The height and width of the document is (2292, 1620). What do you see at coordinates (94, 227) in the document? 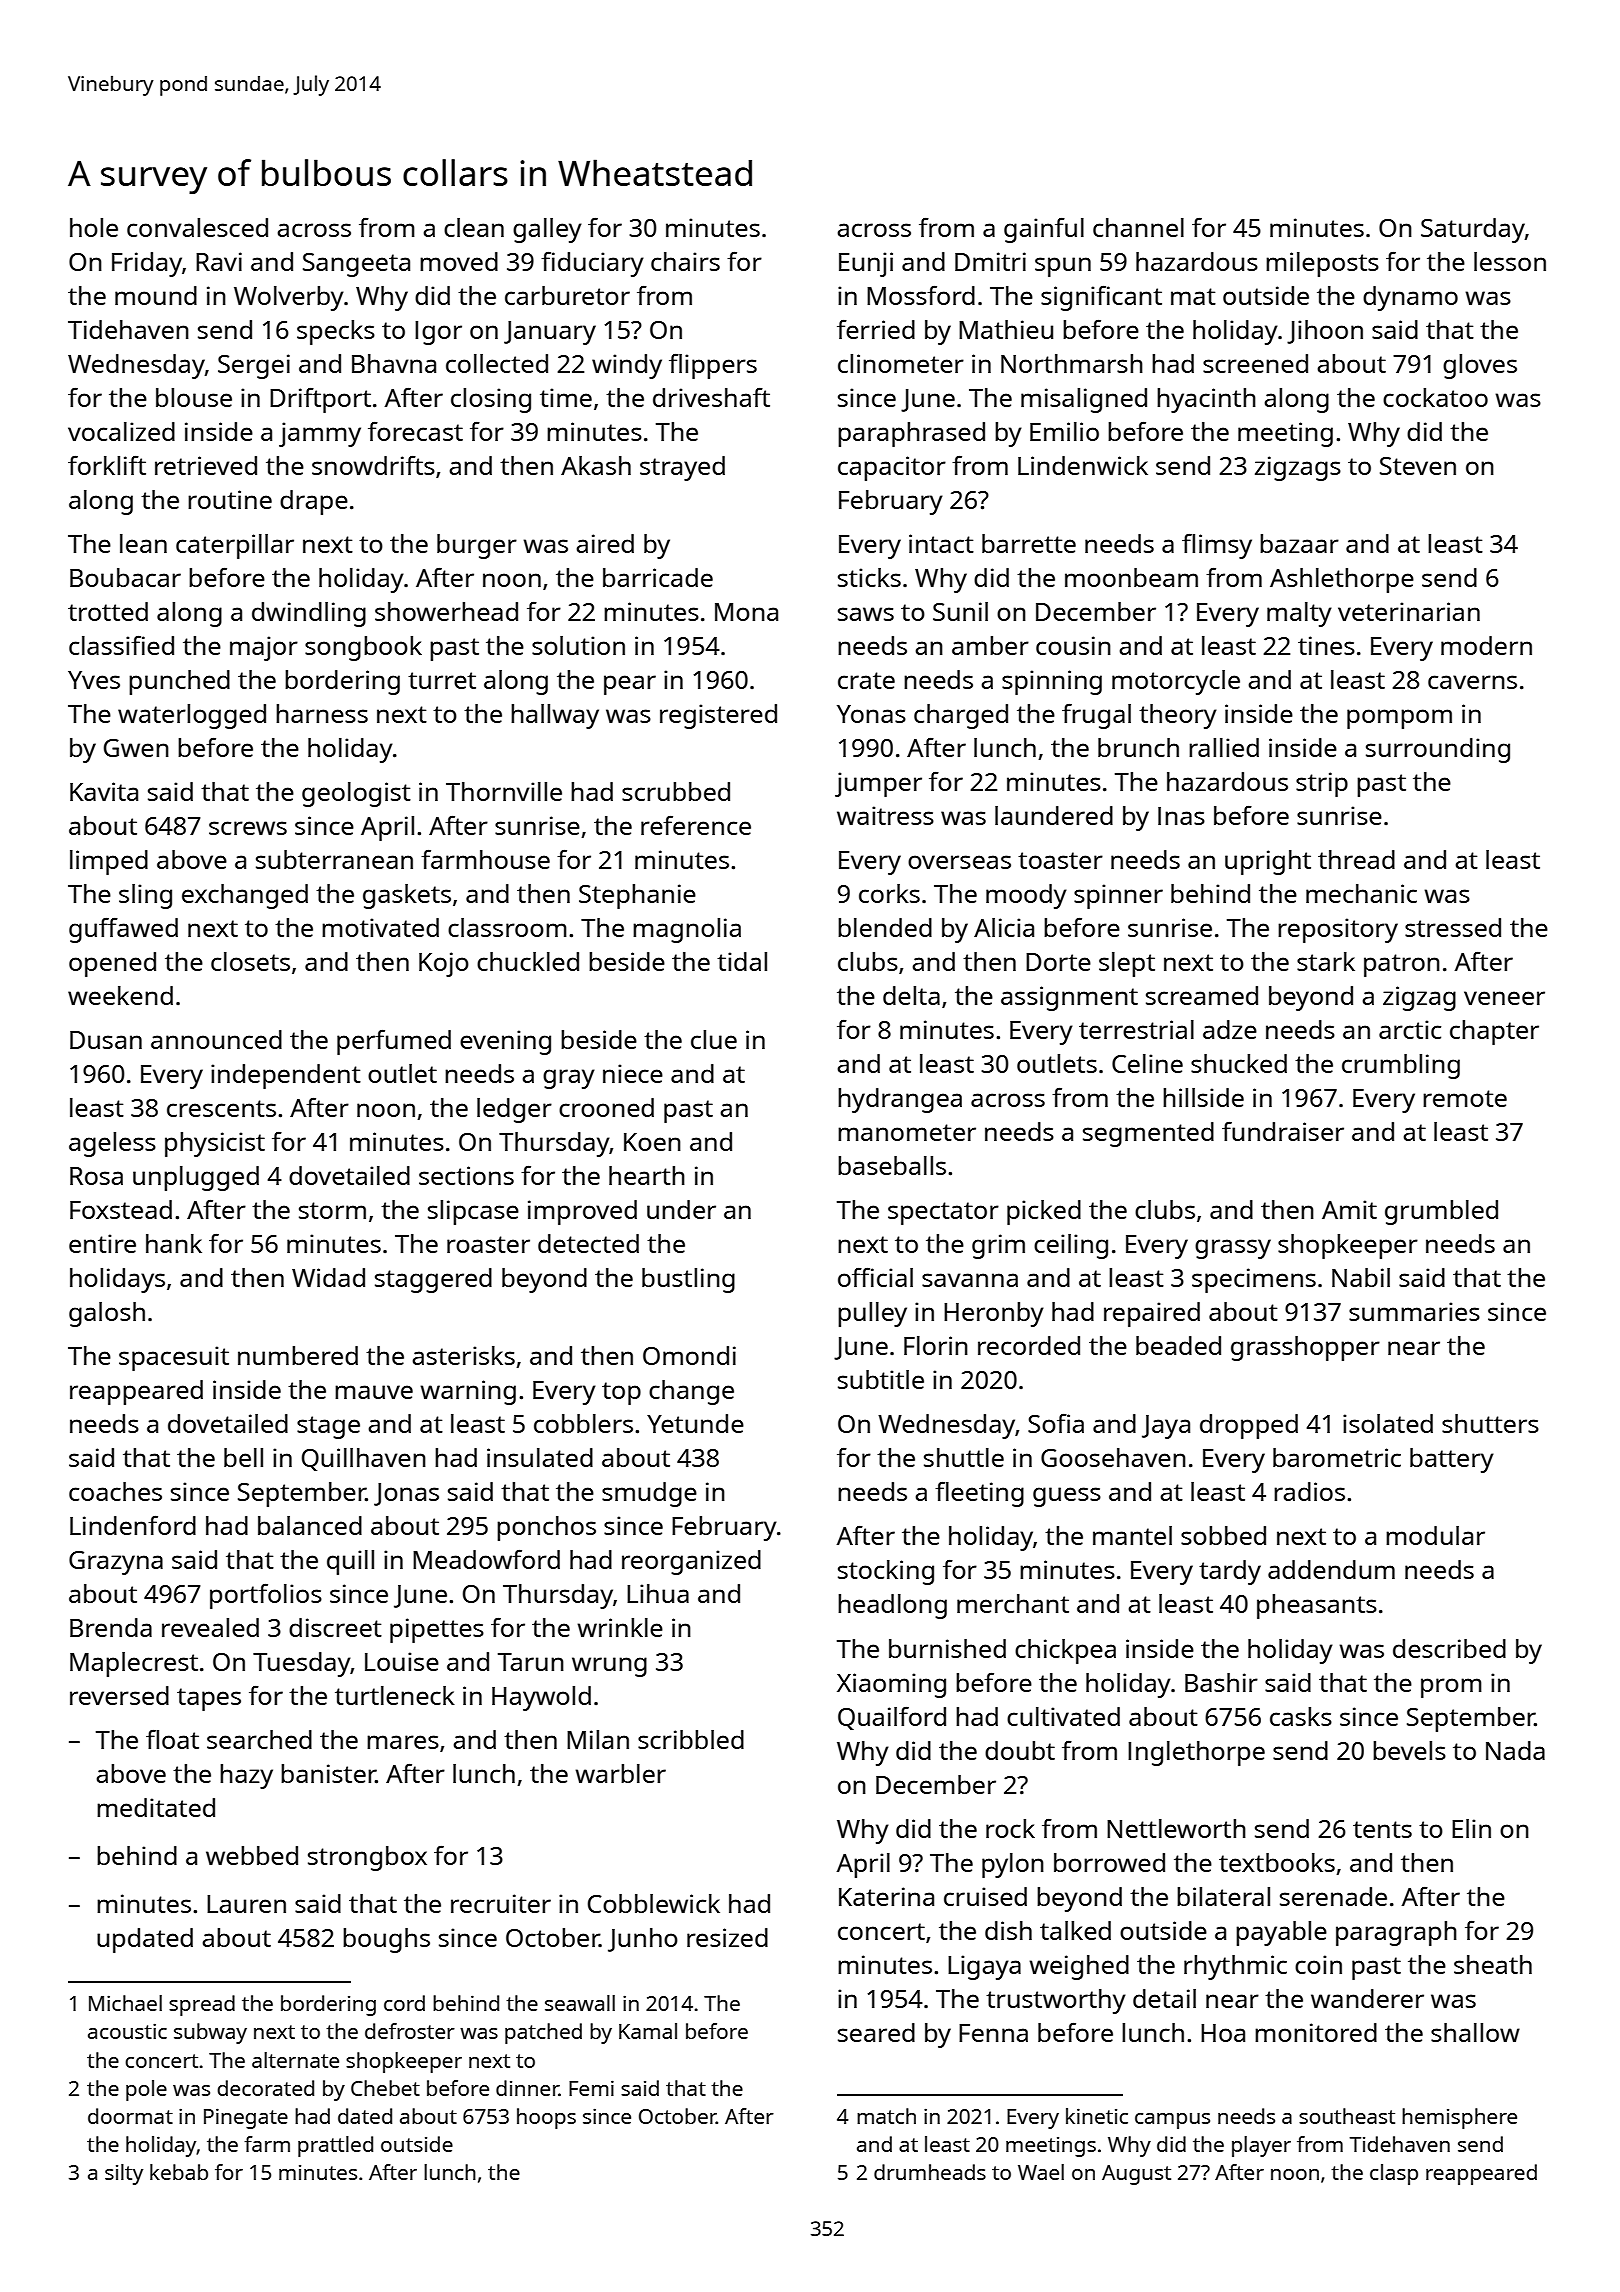
I see `hole` at bounding box center [94, 227].
